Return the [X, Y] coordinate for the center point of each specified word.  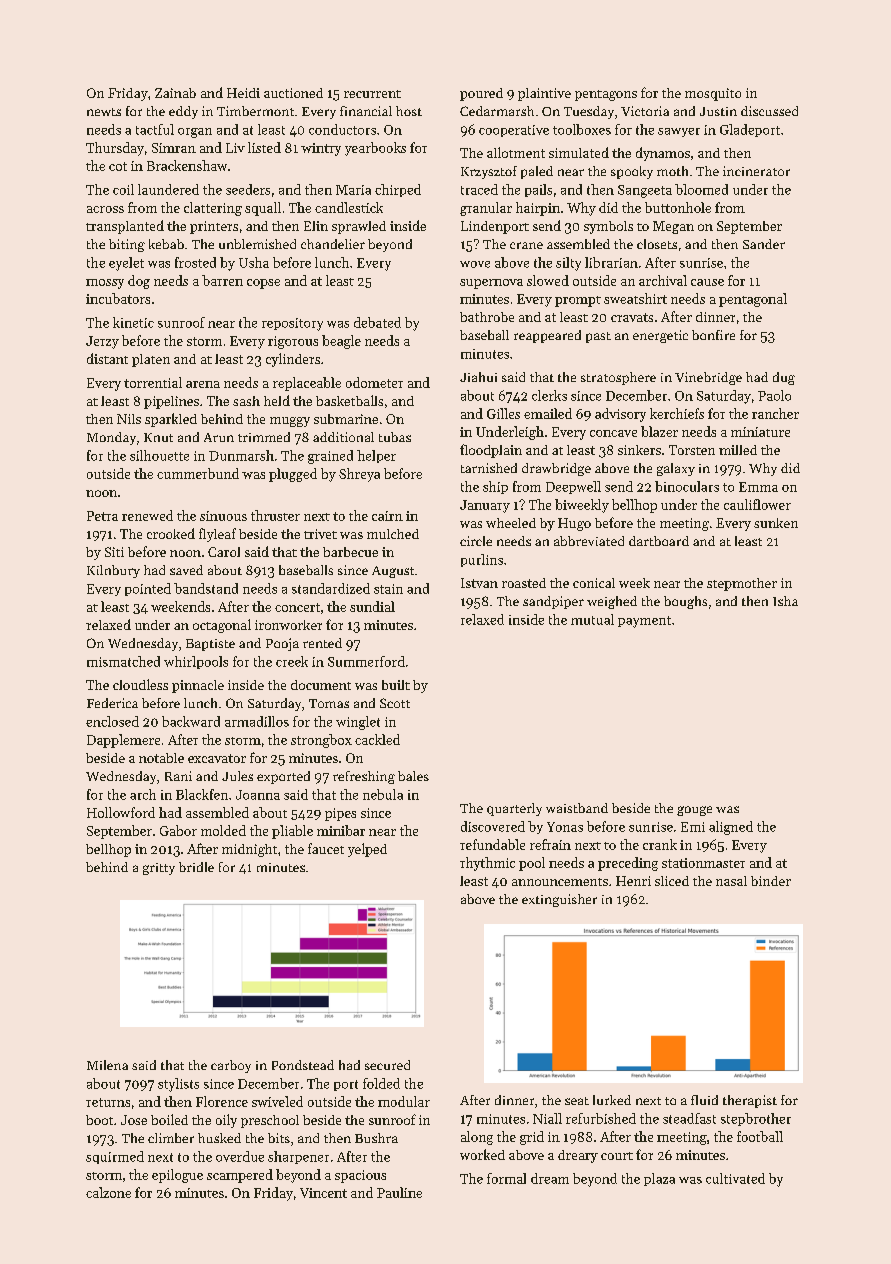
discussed [769, 111]
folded [381, 1083]
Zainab [175, 93]
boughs [685, 602]
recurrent [372, 94]
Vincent [323, 1193]
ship [495, 487]
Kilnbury [113, 571]
